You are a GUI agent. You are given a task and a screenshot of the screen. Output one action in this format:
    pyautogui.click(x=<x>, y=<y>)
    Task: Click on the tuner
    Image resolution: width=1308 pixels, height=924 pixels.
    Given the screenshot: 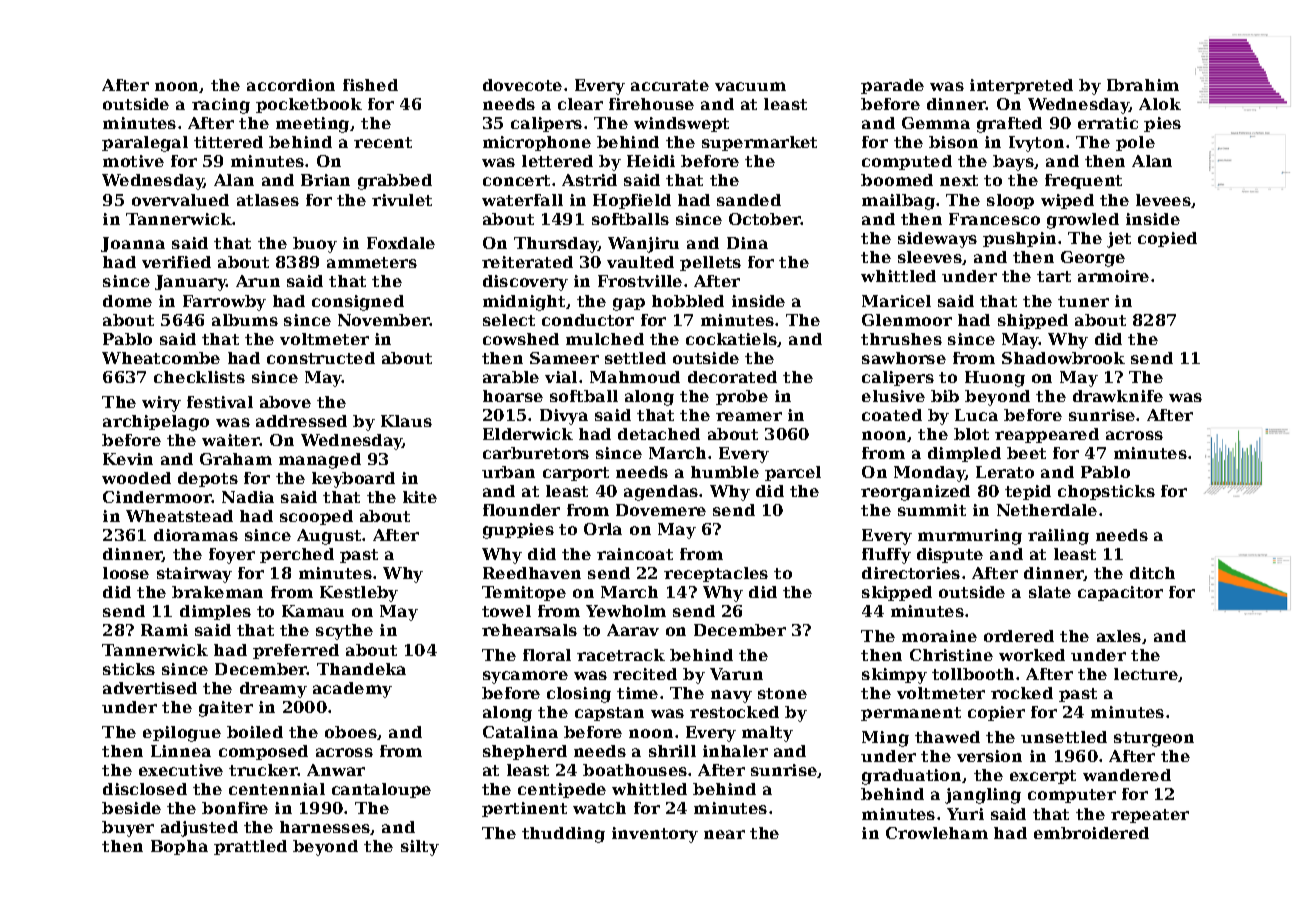 What is the action you would take?
    pyautogui.click(x=1083, y=301)
